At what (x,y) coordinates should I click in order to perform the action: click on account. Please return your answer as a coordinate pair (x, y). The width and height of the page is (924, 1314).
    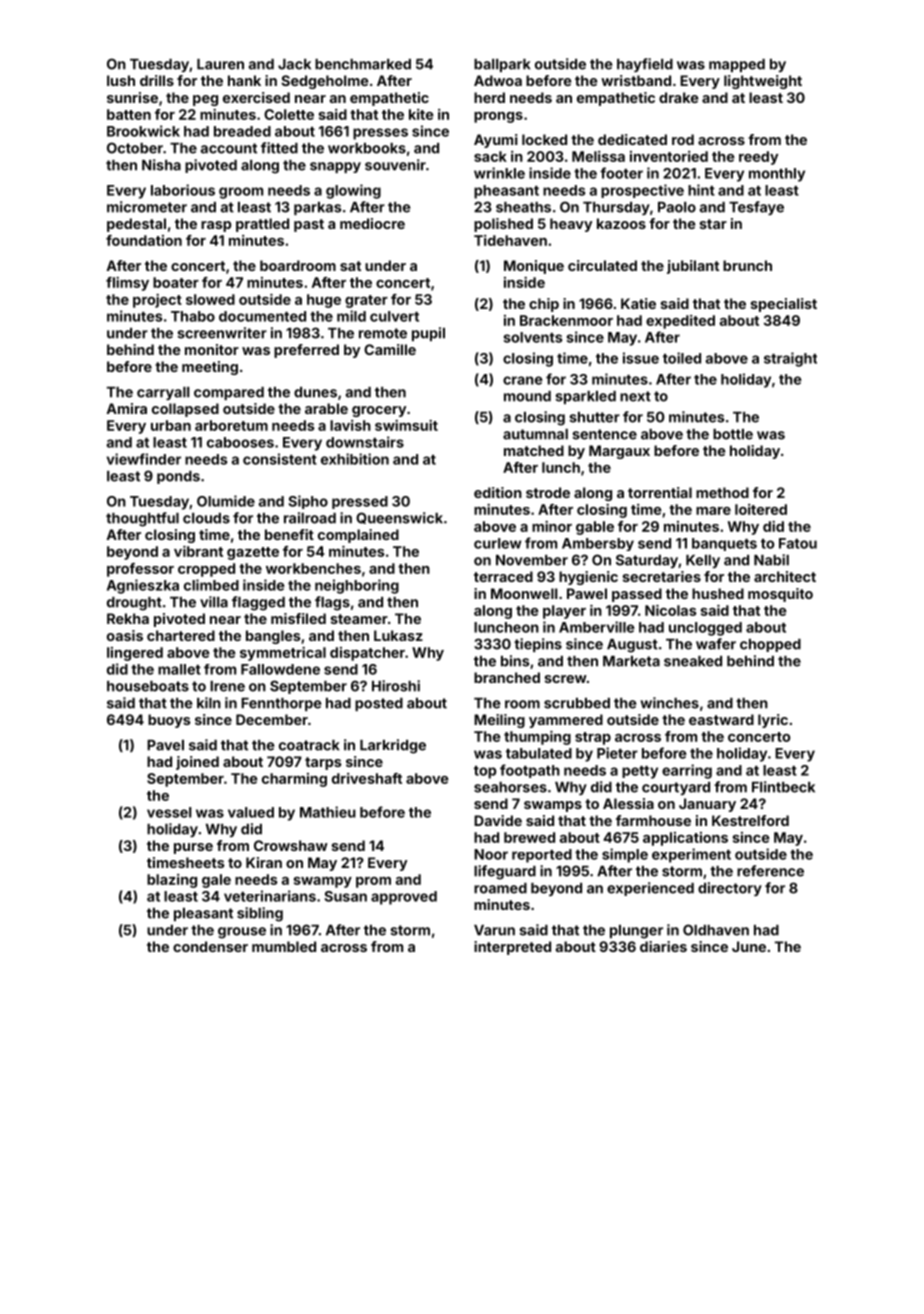
    Looking at the image, I should click on (229, 148).
